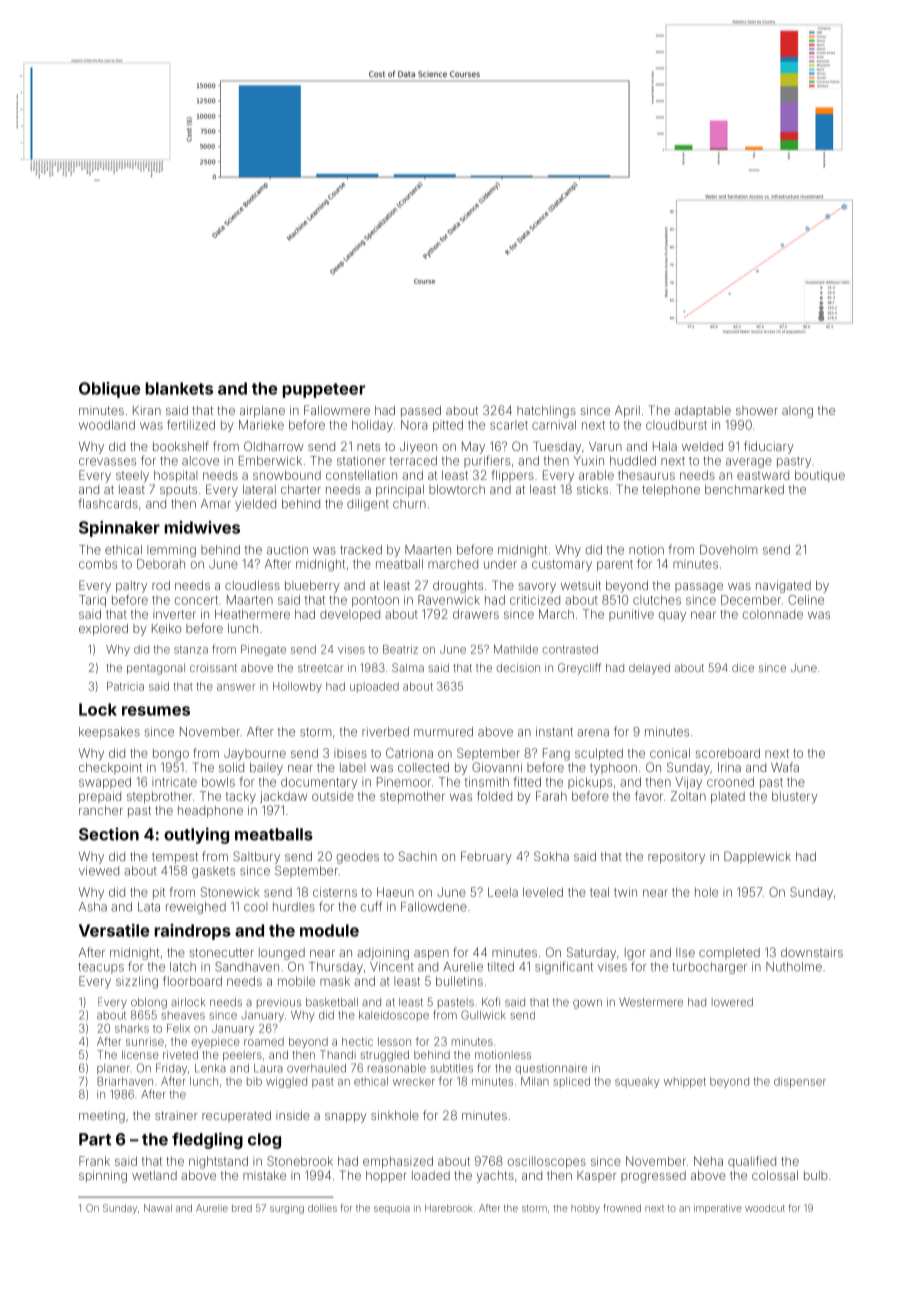 The width and height of the screenshot is (924, 1308). What do you see at coordinates (156, 711) in the screenshot?
I see `resumes` at bounding box center [156, 711].
